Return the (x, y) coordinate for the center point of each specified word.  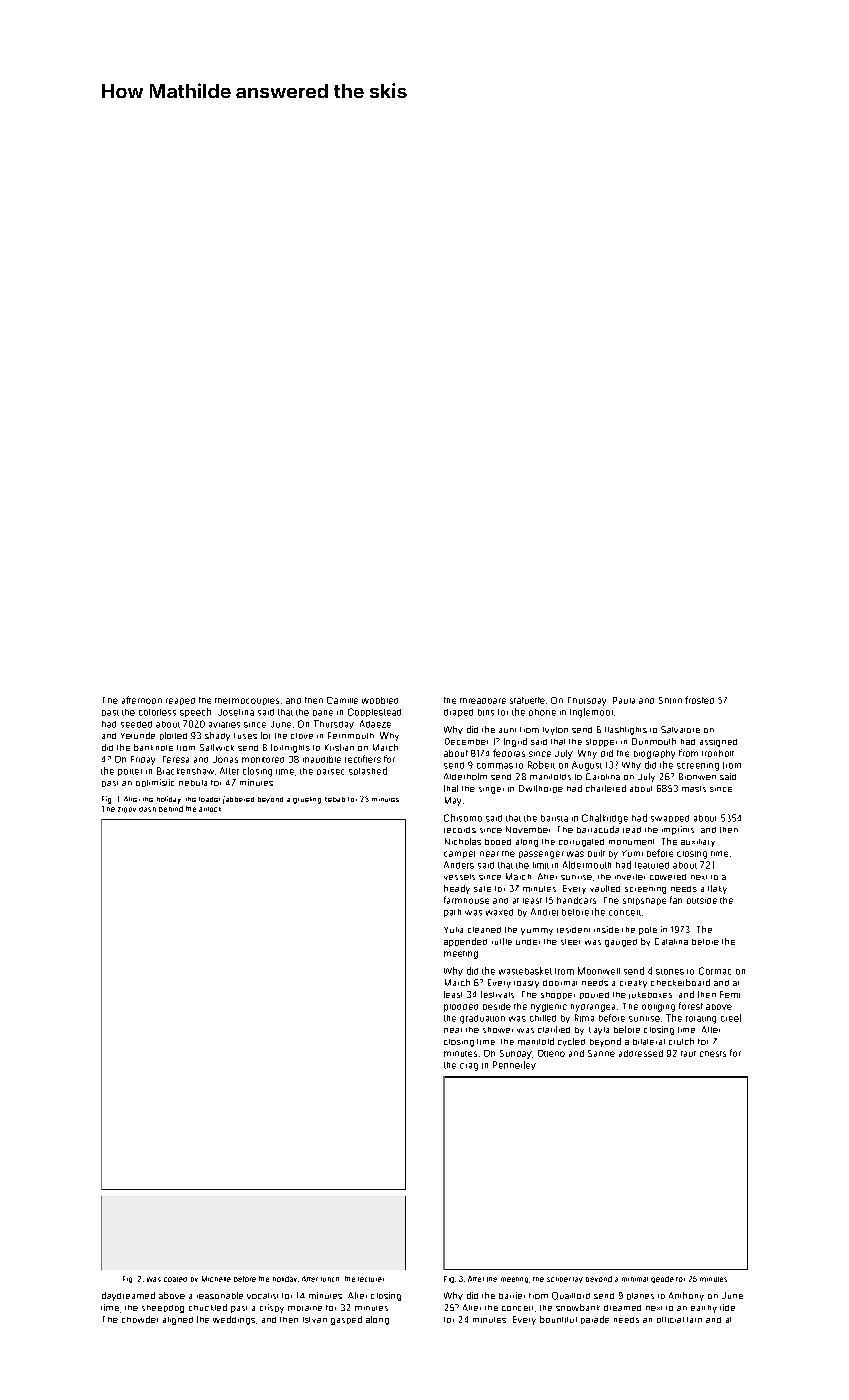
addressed (641, 1053)
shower (498, 1030)
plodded (461, 1008)
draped (458, 713)
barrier (512, 1295)
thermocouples (247, 701)
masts (694, 789)
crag (469, 1067)
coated (175, 1279)
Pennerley (514, 1065)
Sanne (601, 1053)
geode (662, 1279)
